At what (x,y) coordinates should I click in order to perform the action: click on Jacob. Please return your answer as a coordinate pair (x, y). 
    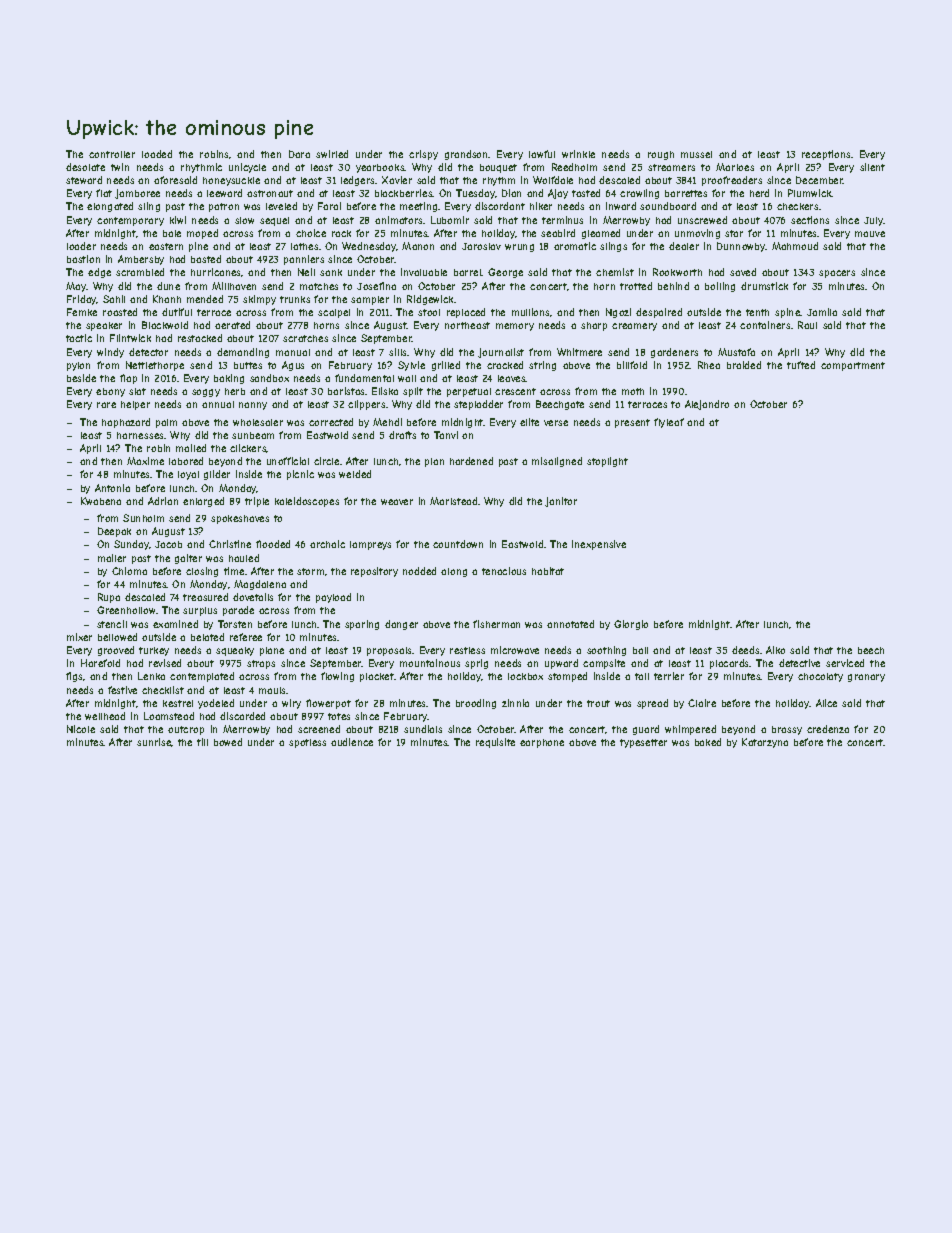
    Looking at the image, I should click on (168, 544).
